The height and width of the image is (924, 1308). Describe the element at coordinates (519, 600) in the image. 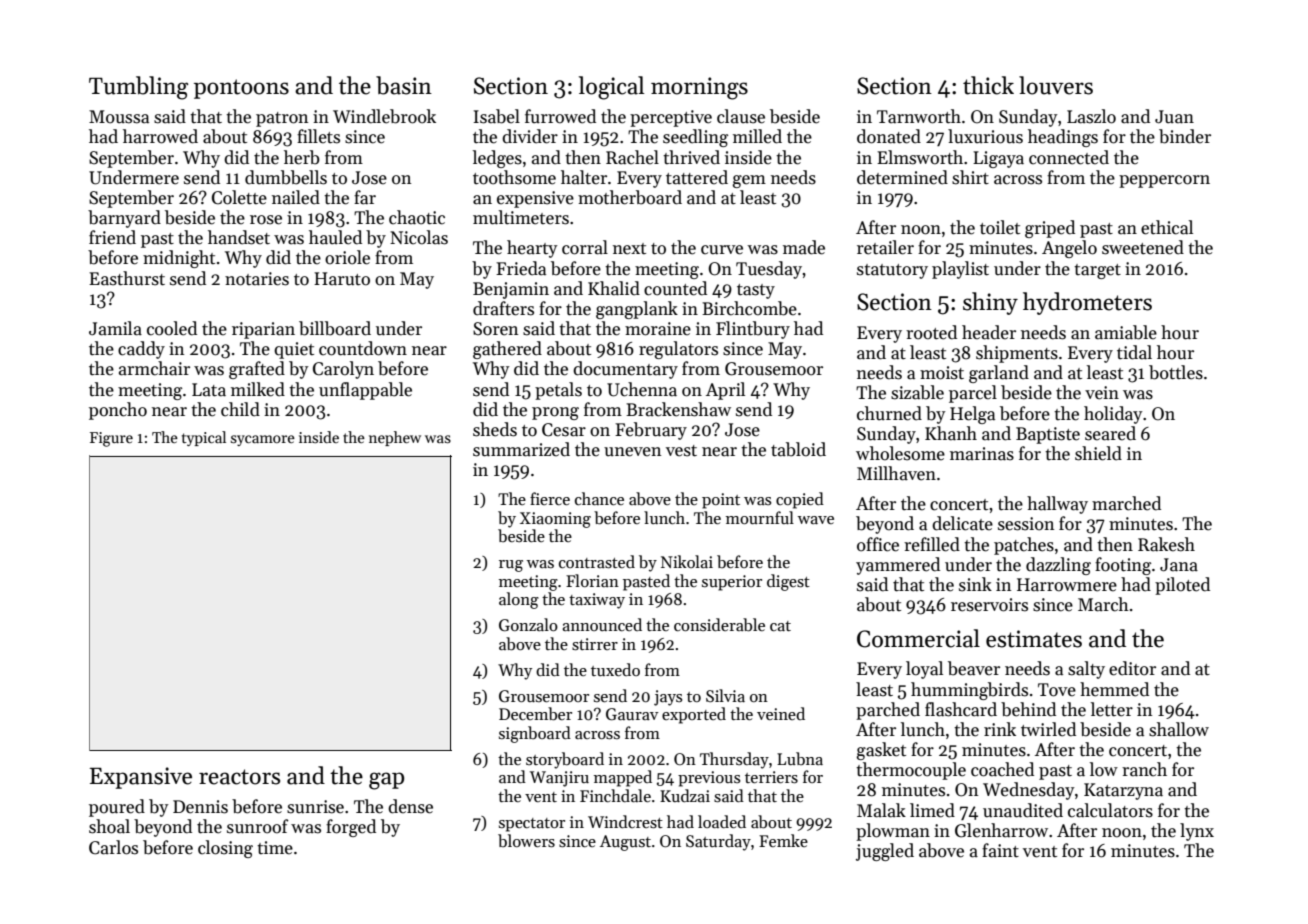

I see `along` at that location.
